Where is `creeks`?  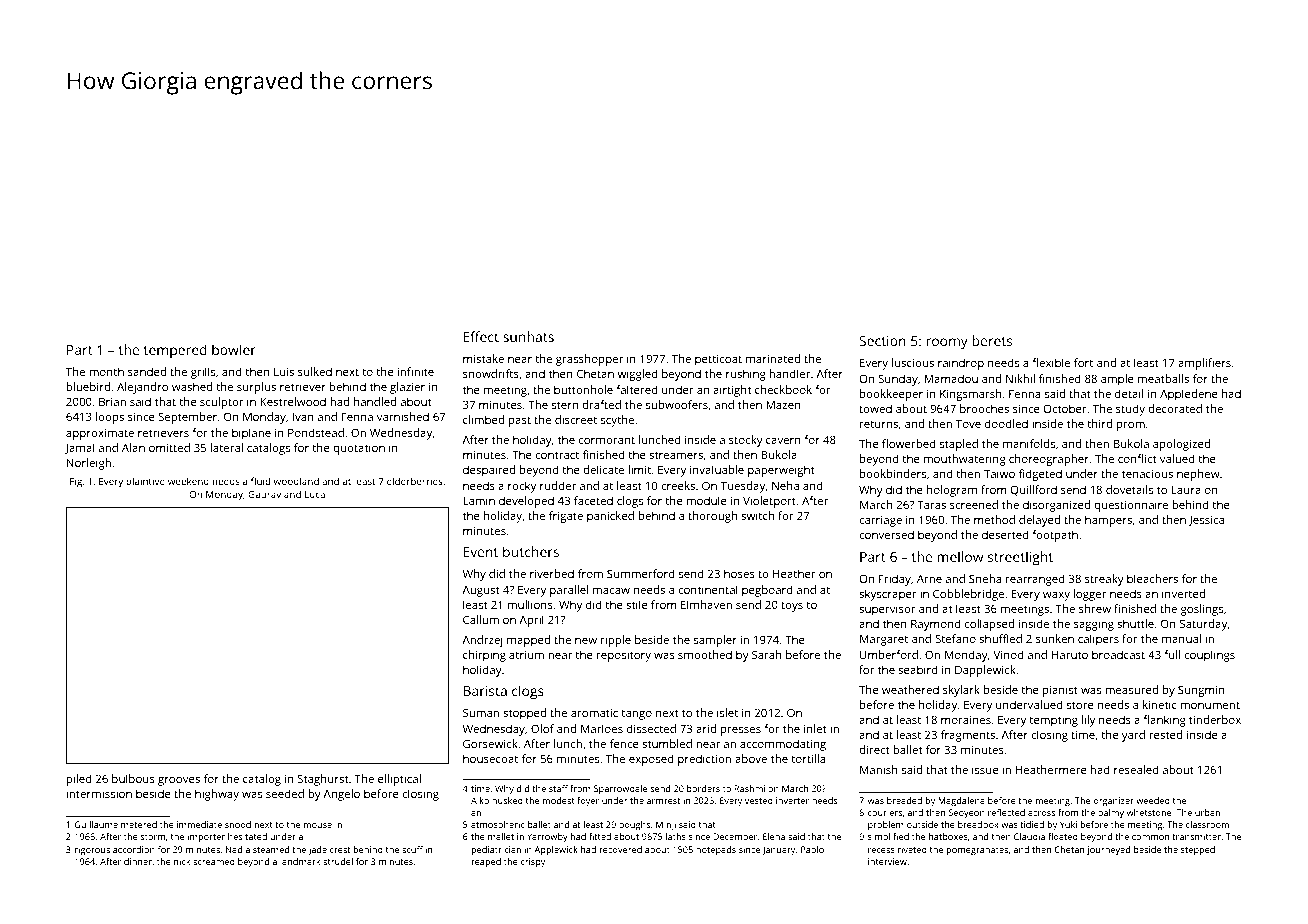
creeks is located at coordinates (678, 485).
